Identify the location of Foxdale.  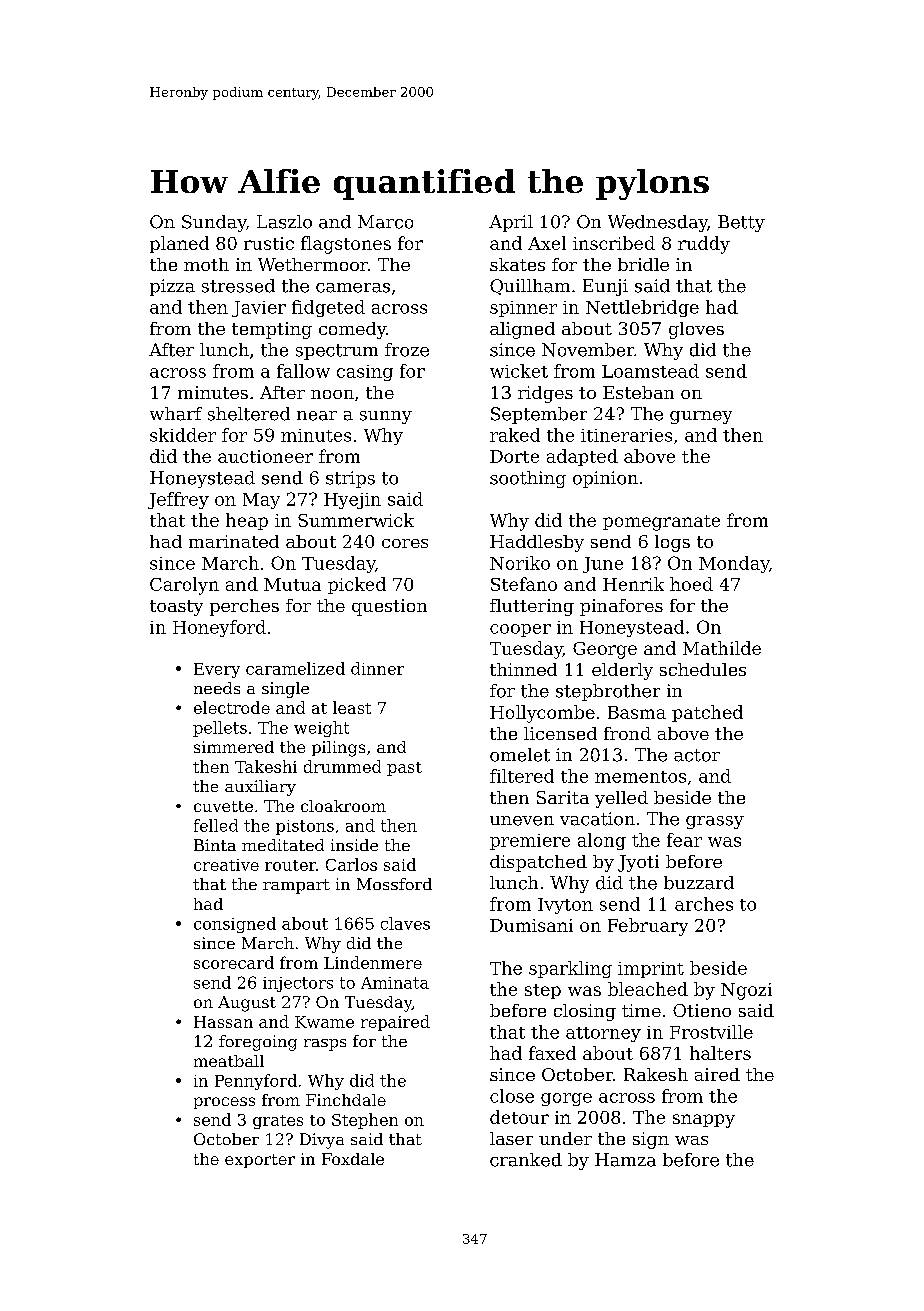
(353, 1159).
